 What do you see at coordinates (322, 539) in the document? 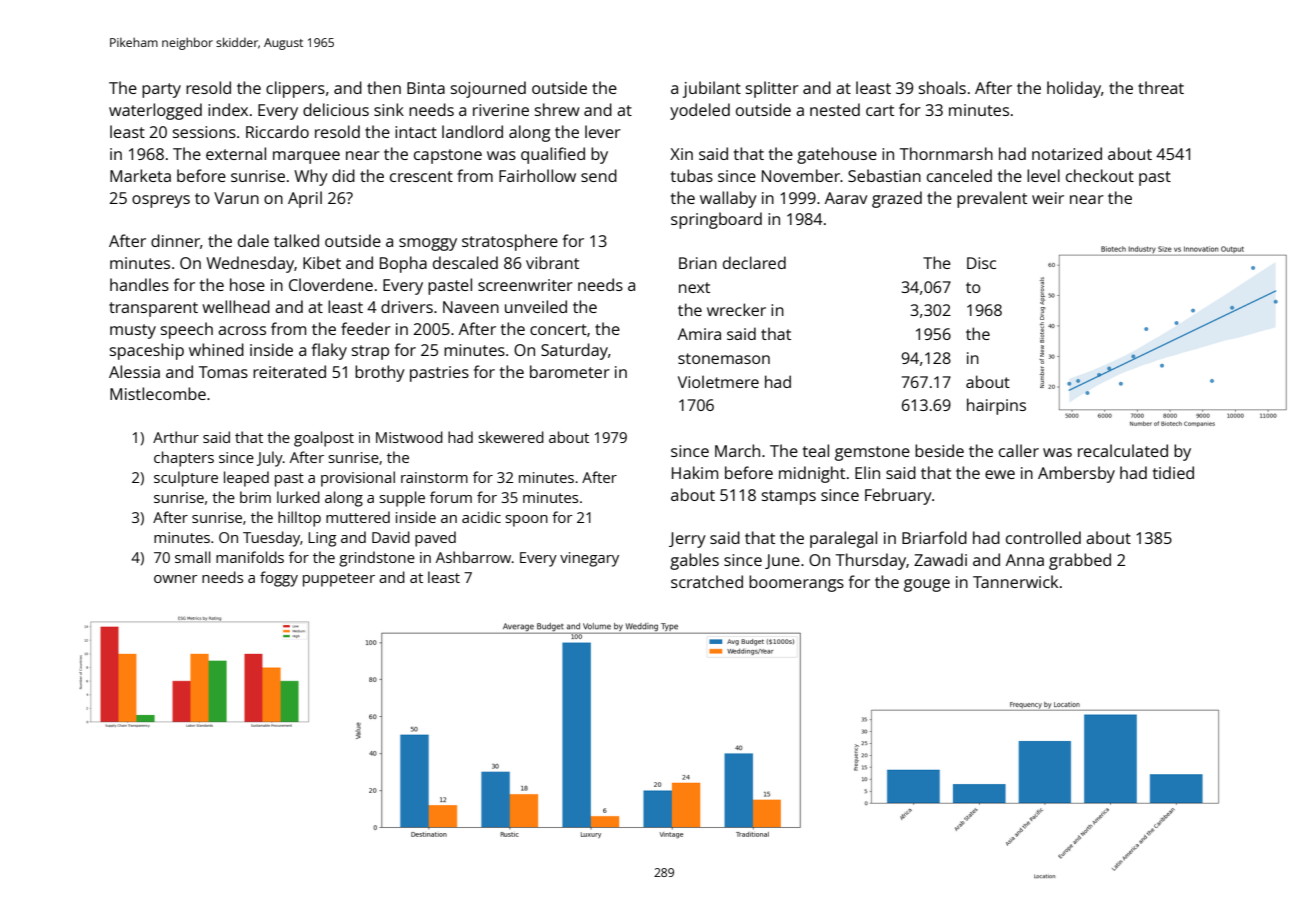
I see `Ling` at bounding box center [322, 539].
